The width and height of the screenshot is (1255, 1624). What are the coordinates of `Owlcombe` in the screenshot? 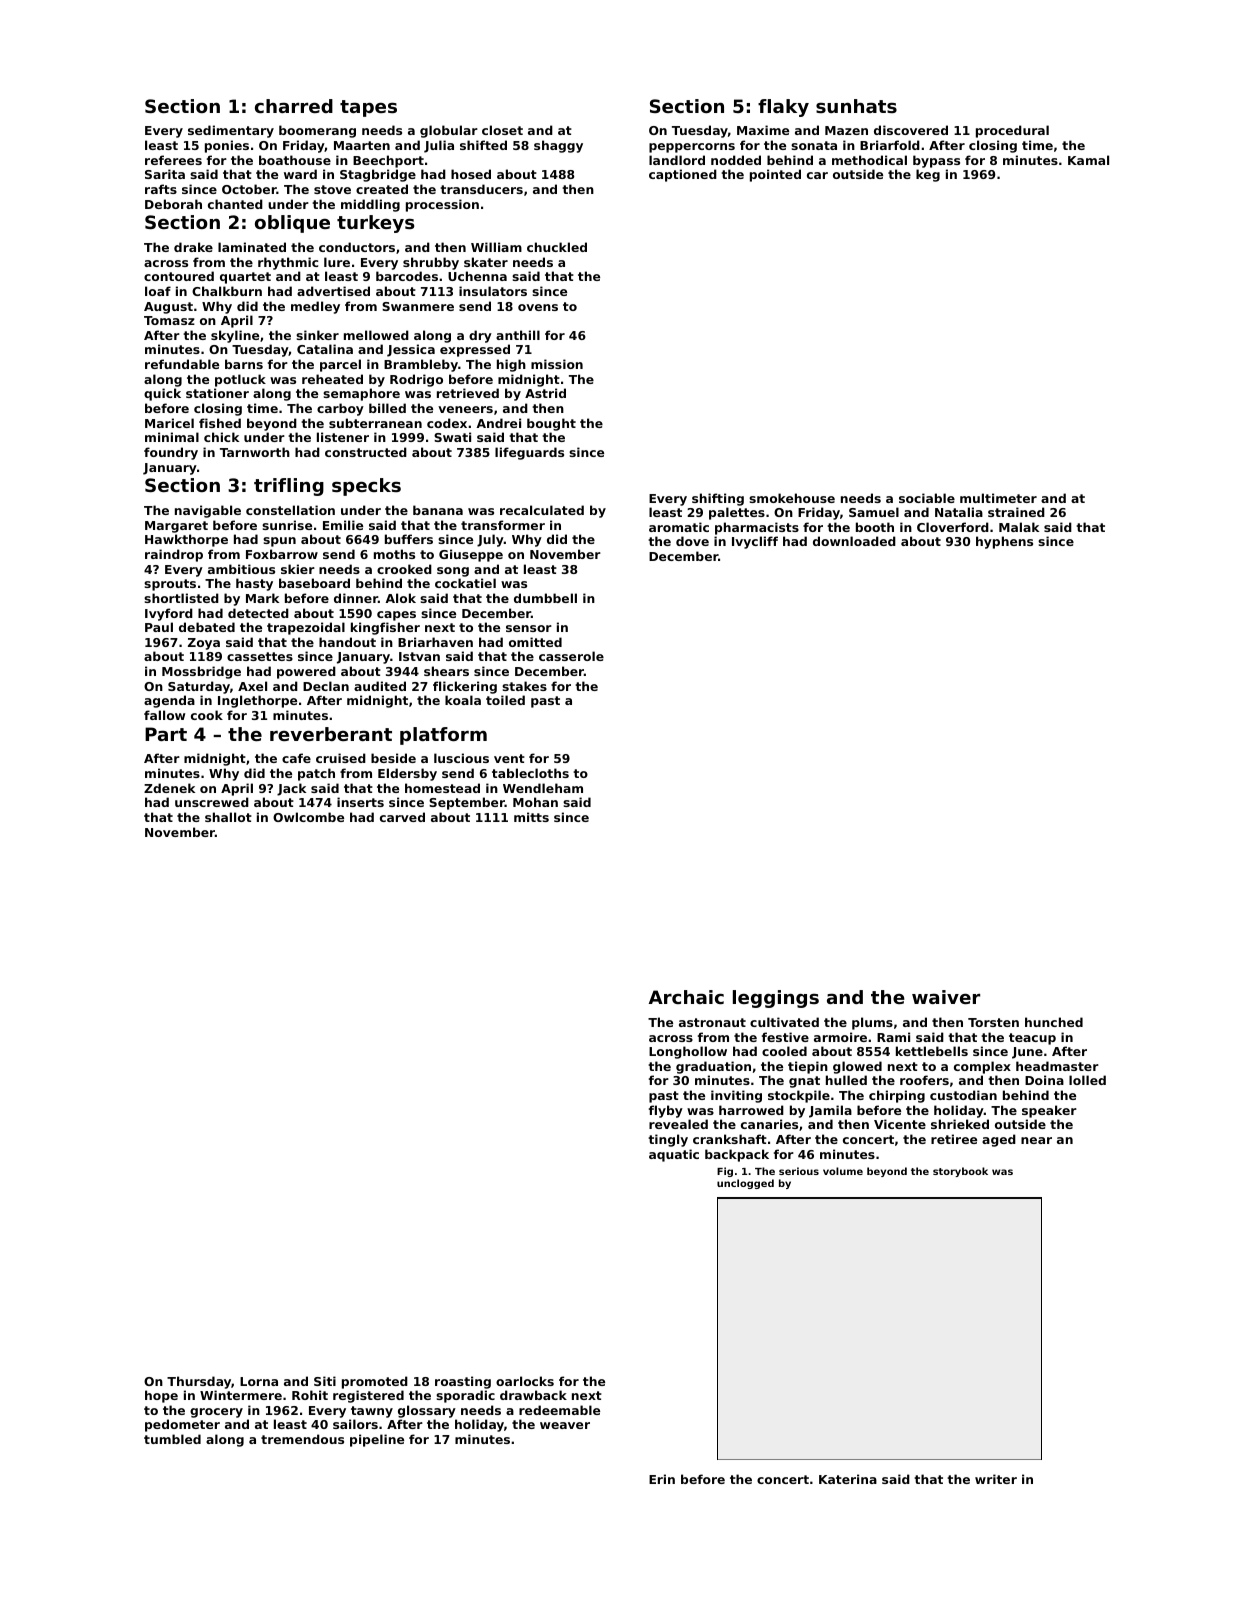 It's located at (308, 817).
